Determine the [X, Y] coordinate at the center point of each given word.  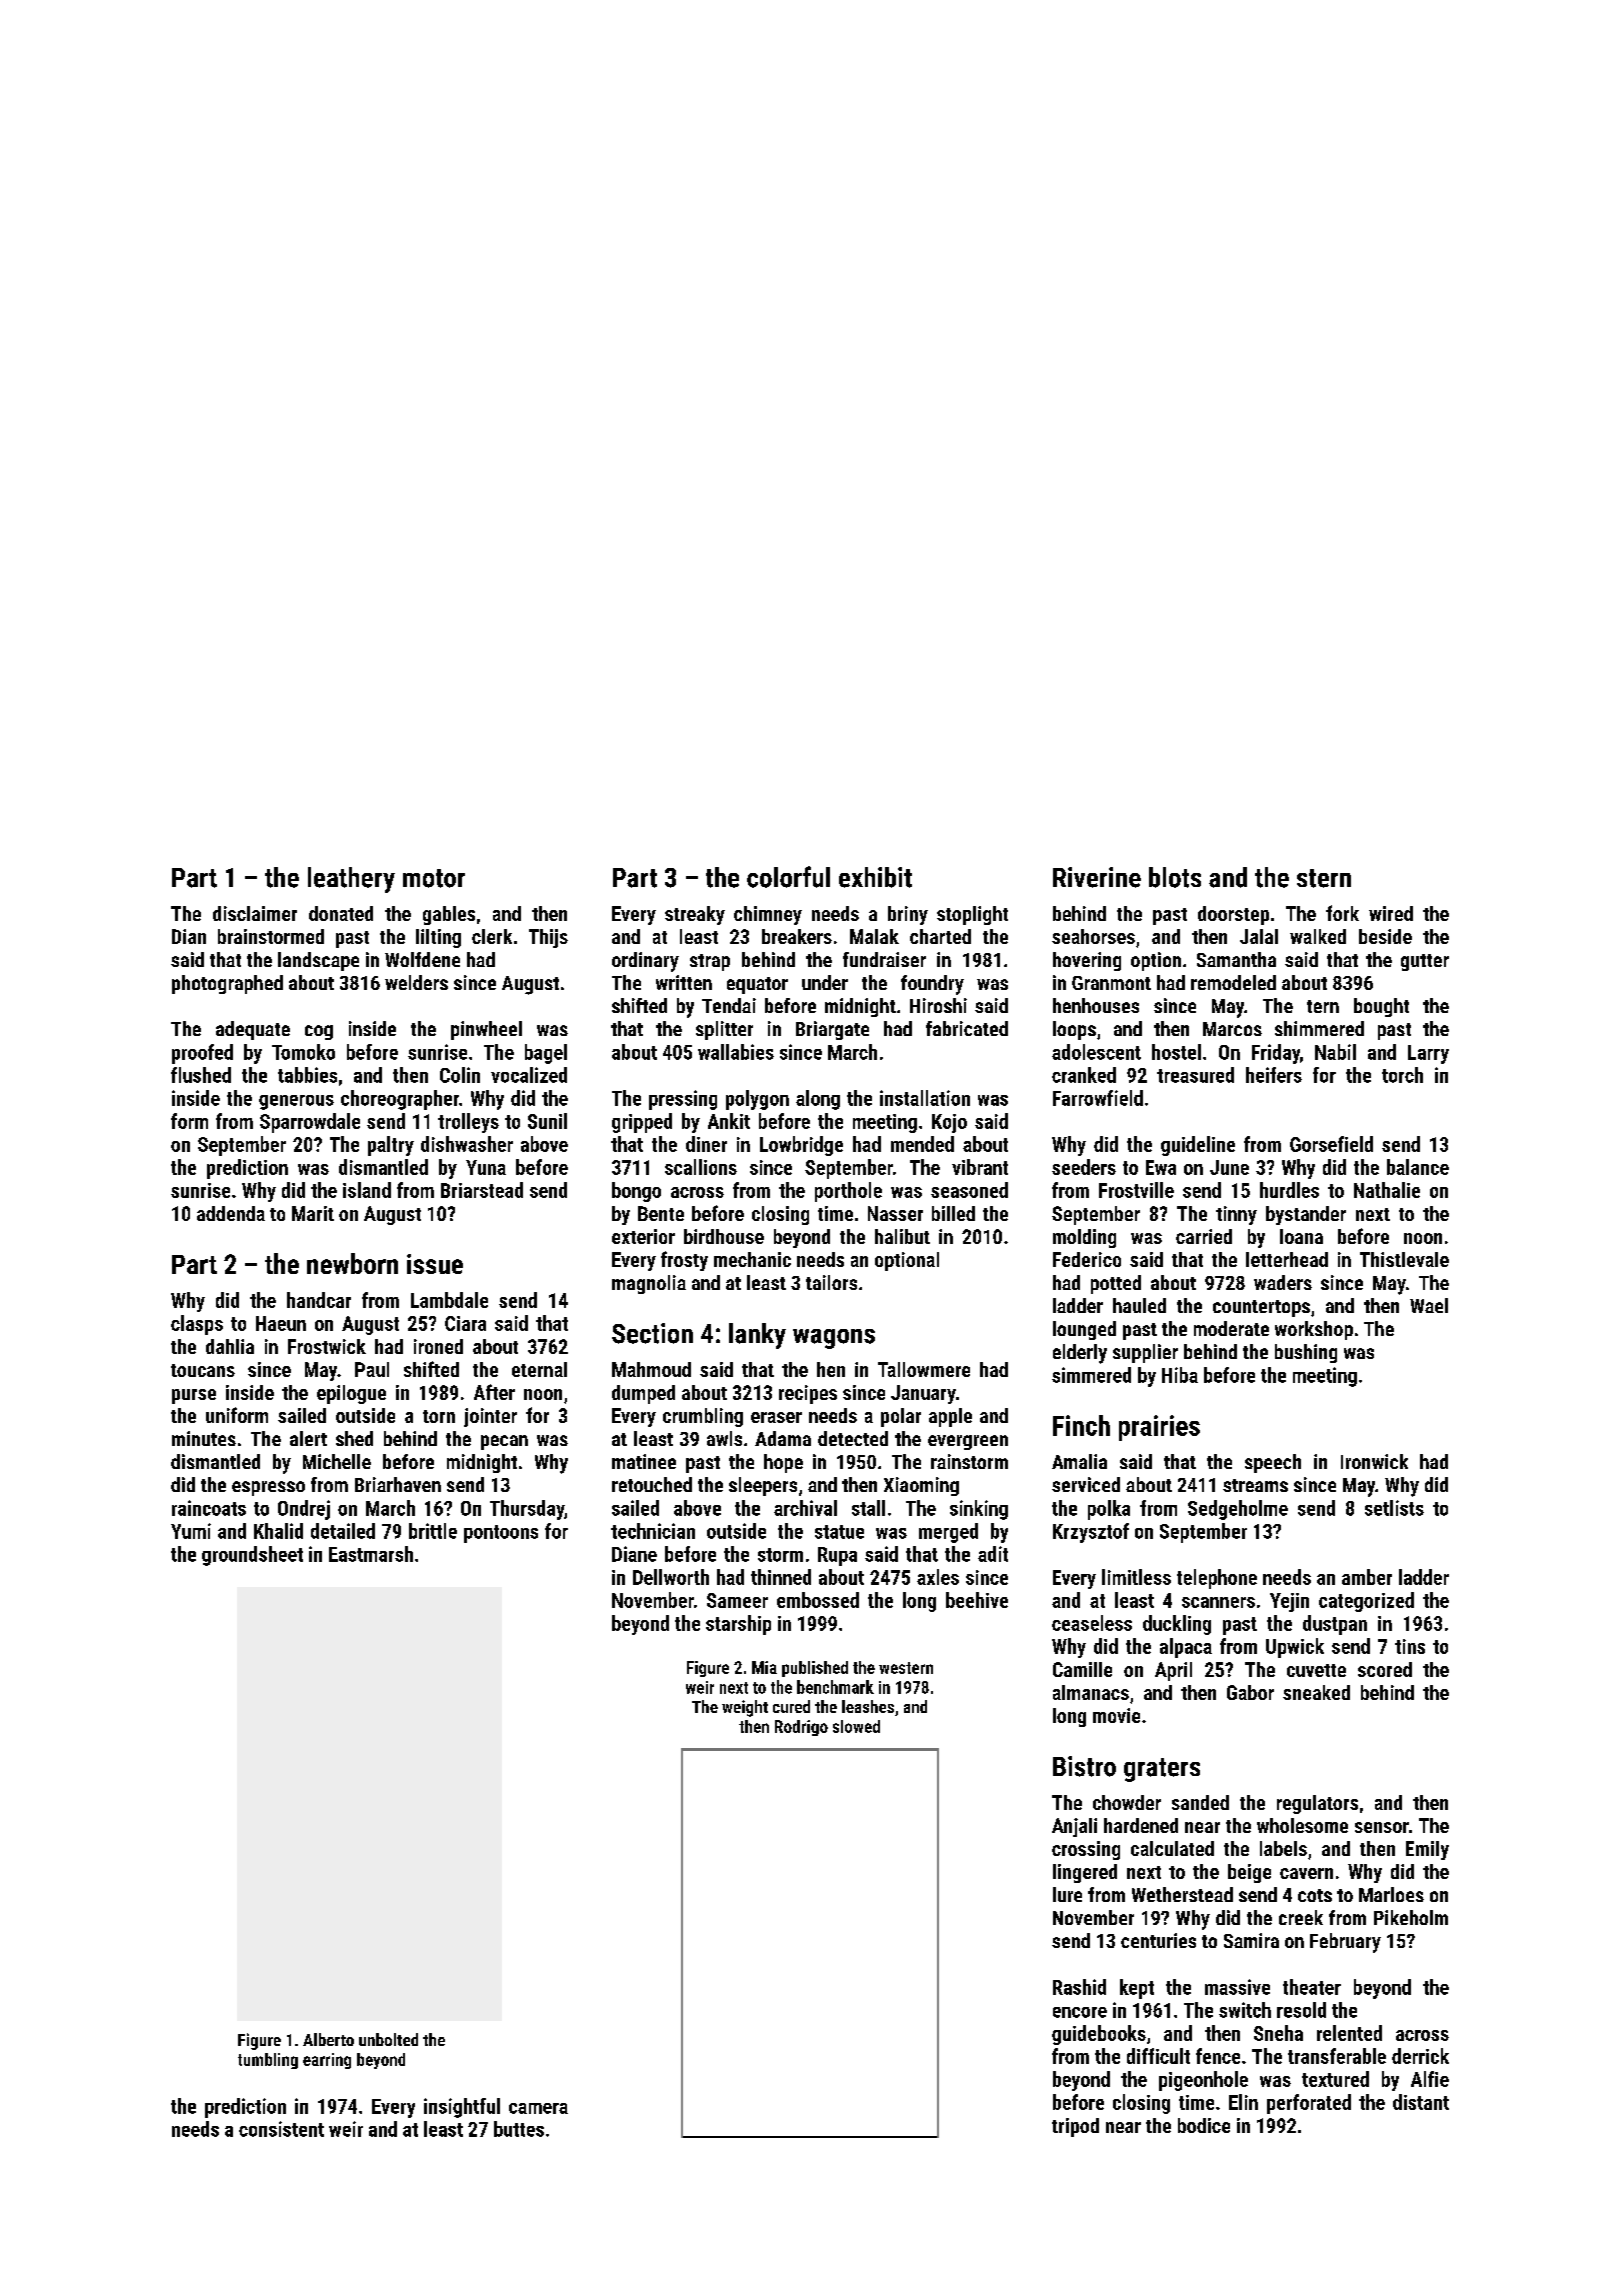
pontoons [501, 1534]
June [1229, 1167]
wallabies [736, 1052]
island [367, 1190]
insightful [462, 2108]
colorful [788, 877]
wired [1391, 913]
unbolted [388, 2039]
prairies [1159, 1428]
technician [653, 1531]
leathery [351, 880]
